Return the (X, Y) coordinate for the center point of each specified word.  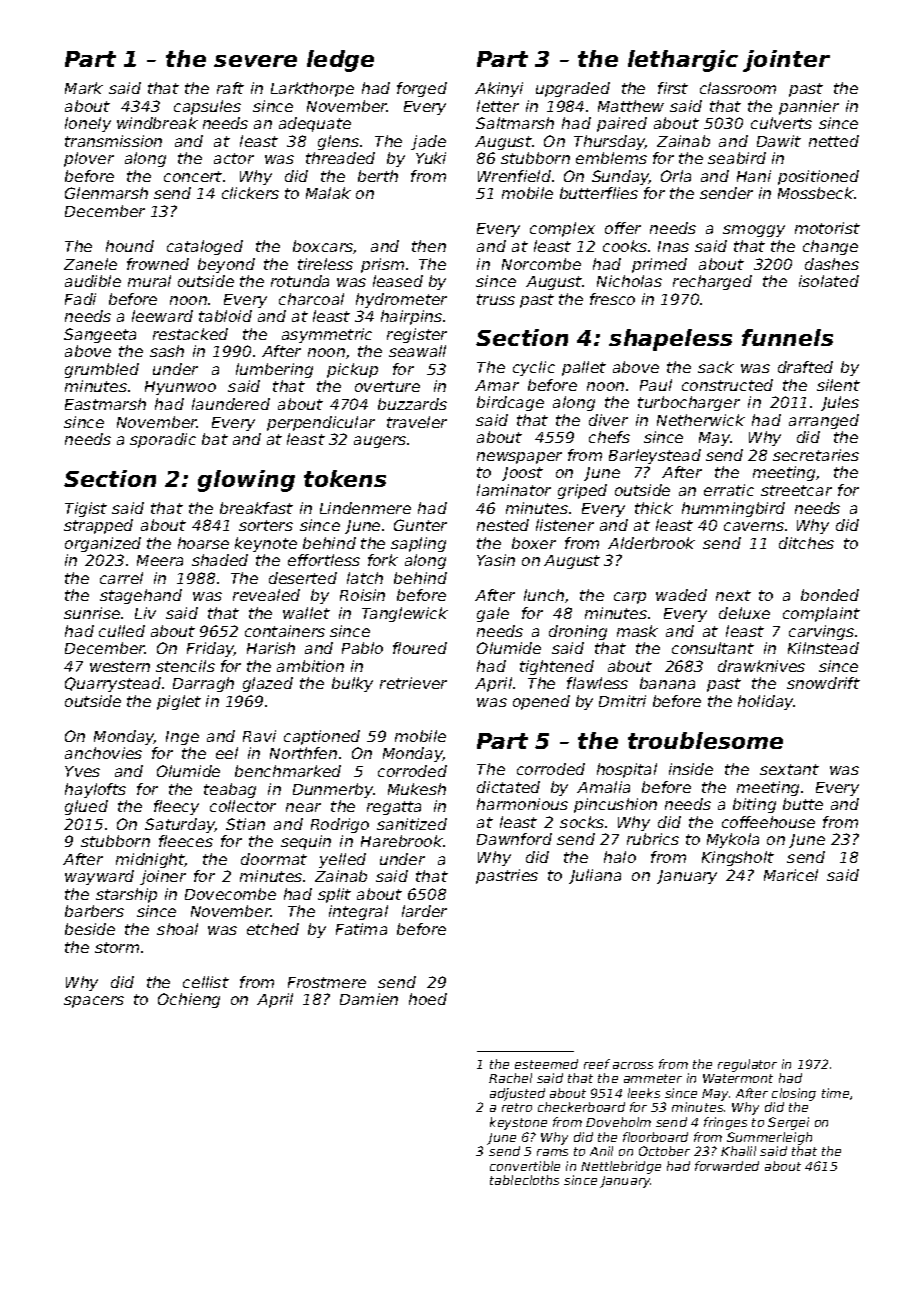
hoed (428, 999)
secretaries (816, 455)
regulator (747, 1065)
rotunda (300, 281)
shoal (177, 929)
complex (562, 229)
